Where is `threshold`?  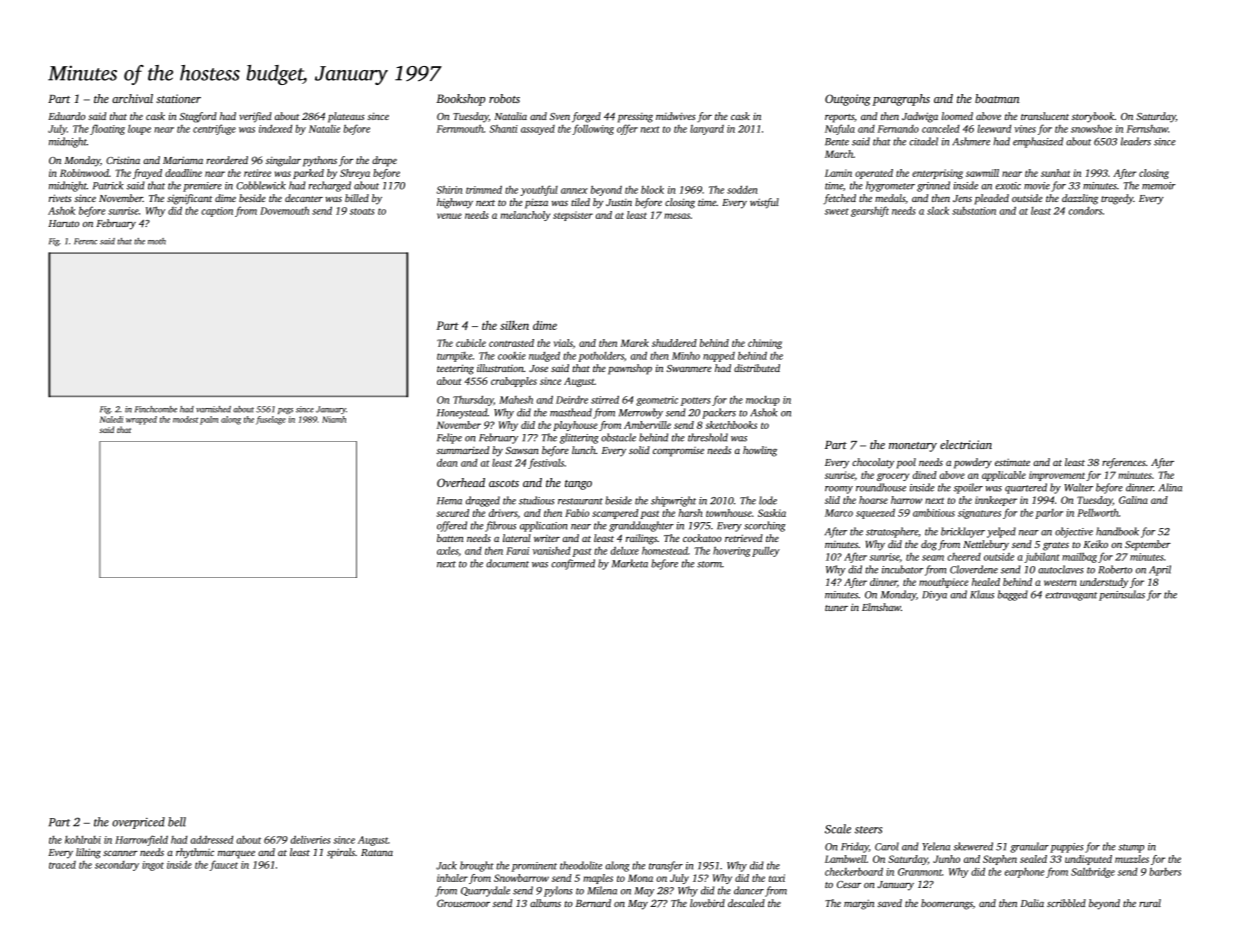 threshold is located at coordinates (708, 437).
